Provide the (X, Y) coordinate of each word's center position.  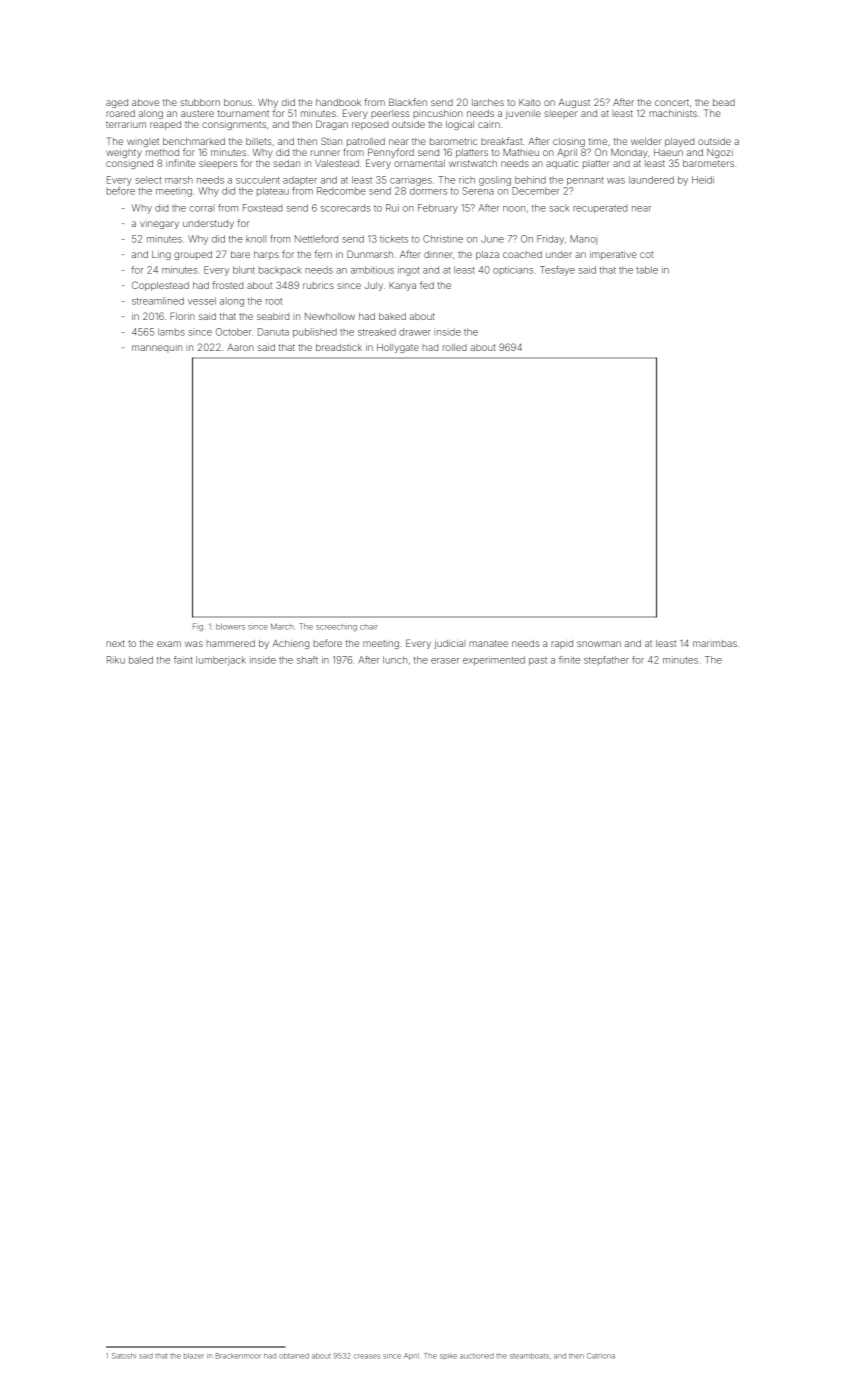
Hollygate (398, 348)
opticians (513, 270)
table (647, 270)
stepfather (606, 660)
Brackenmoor (238, 1356)
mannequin (157, 349)
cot (646, 254)
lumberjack (221, 661)
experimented (494, 661)
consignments (234, 126)
